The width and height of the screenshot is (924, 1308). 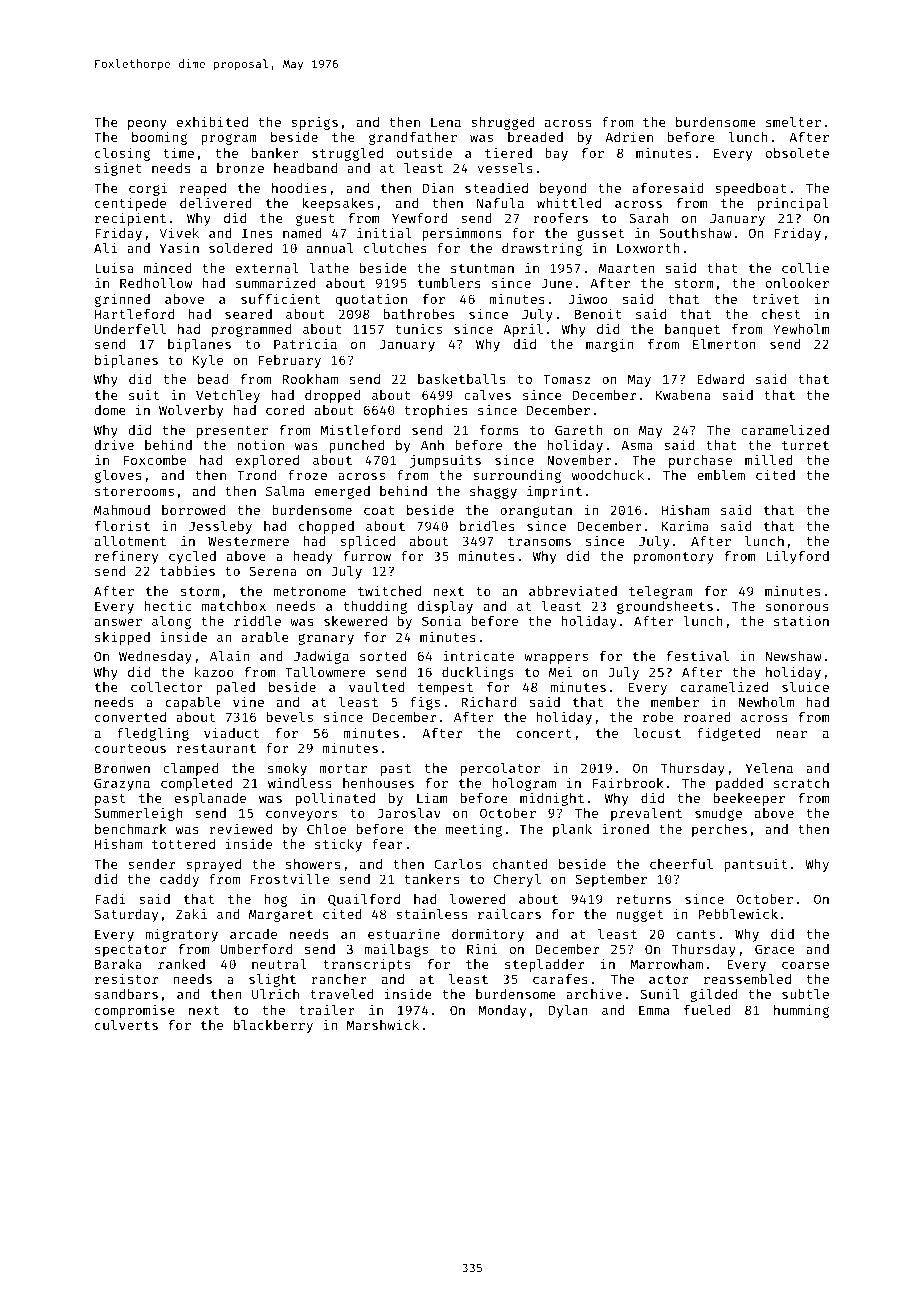 I want to click on display, so click(x=445, y=608).
